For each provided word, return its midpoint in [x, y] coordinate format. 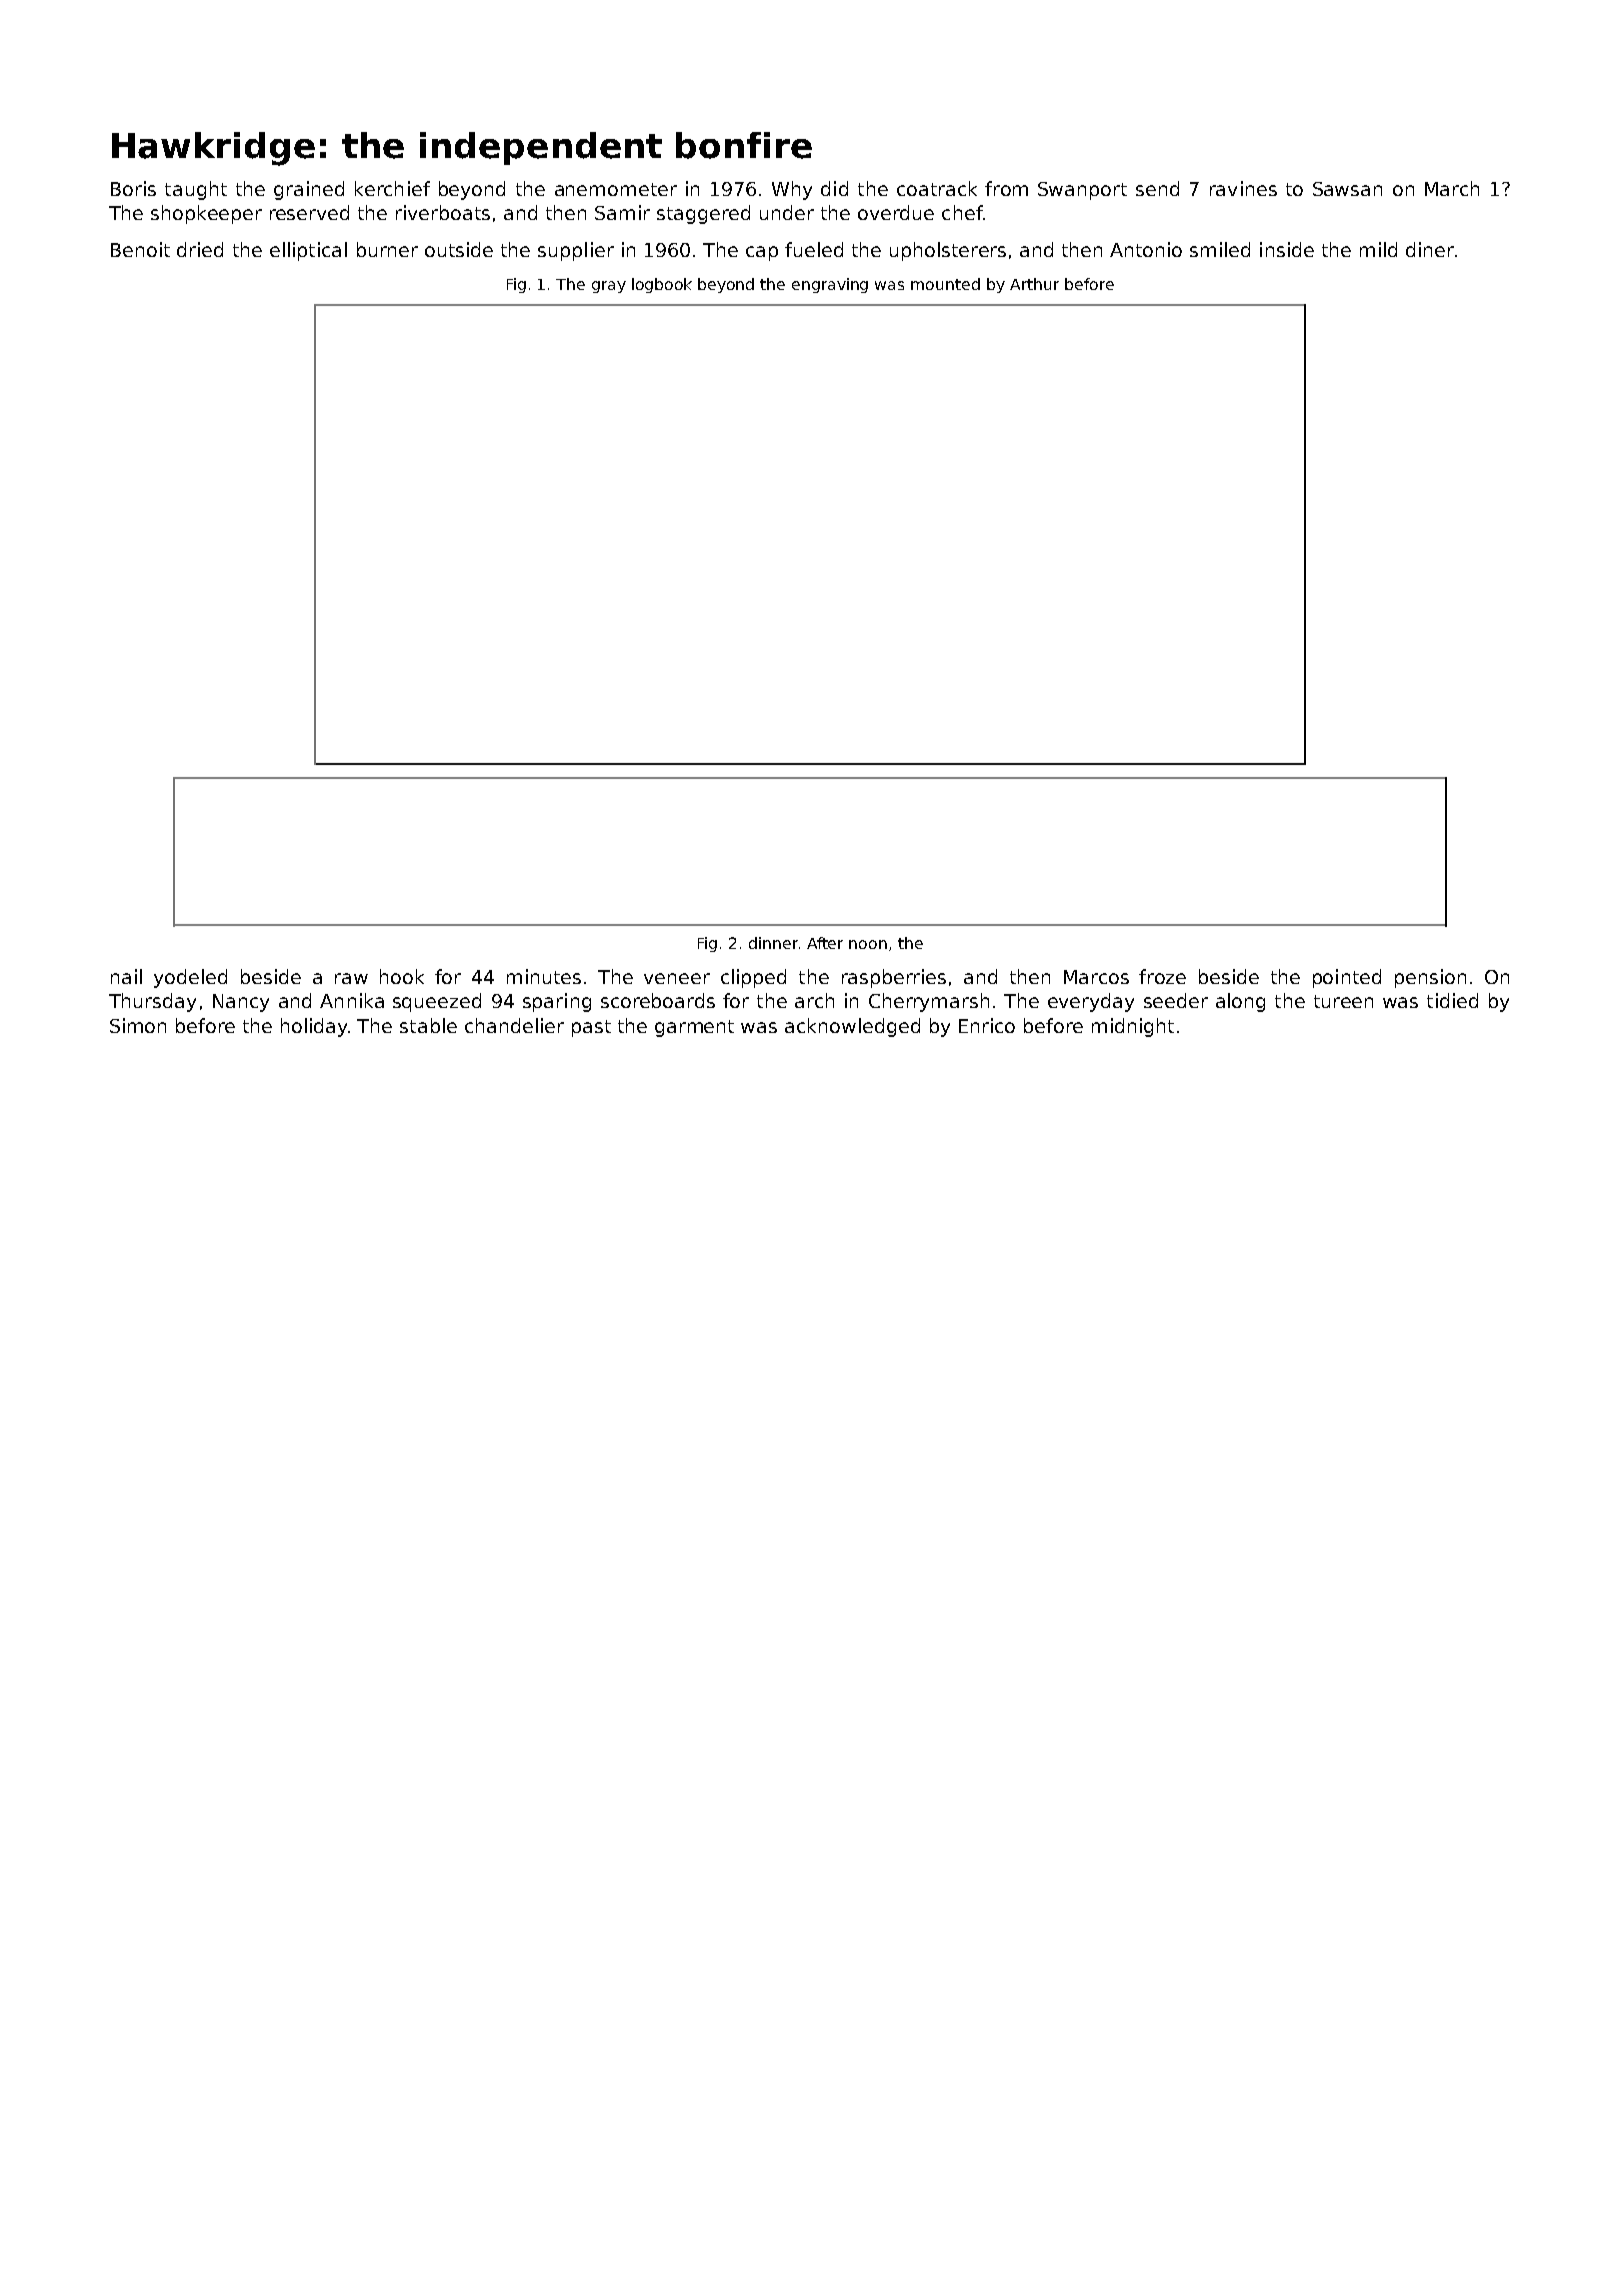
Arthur [1034, 284]
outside [459, 249]
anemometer [616, 189]
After [825, 943]
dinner [773, 943]
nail [126, 976]
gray [609, 287]
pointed [1347, 978]
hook [402, 976]
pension [1430, 978]
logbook [662, 285]
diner [1430, 249]
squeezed [437, 1002]
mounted [945, 284]
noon [868, 944]
